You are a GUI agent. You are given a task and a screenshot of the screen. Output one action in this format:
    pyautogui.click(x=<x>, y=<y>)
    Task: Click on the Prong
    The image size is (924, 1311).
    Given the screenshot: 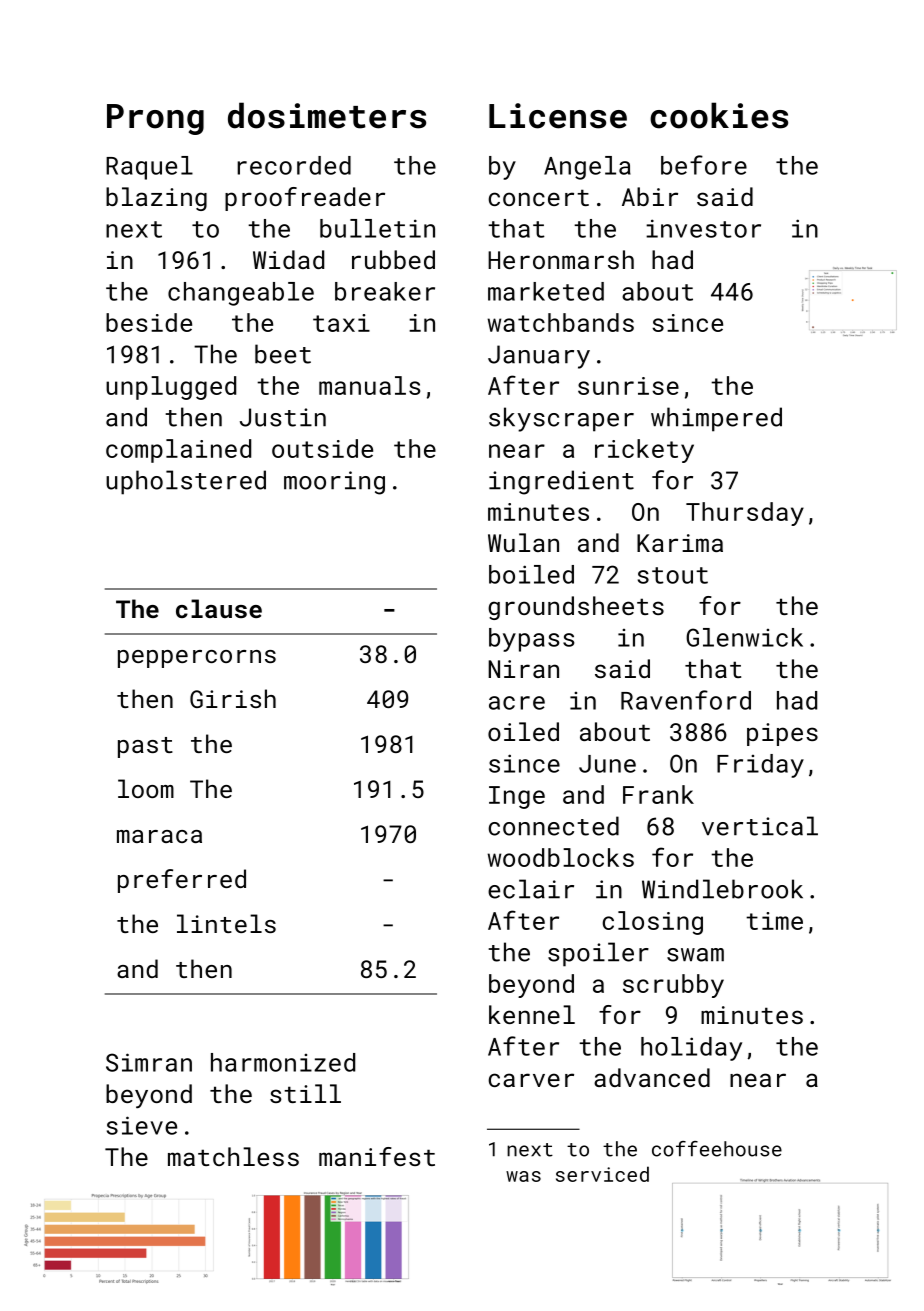 What is the action you would take?
    pyautogui.click(x=155, y=119)
